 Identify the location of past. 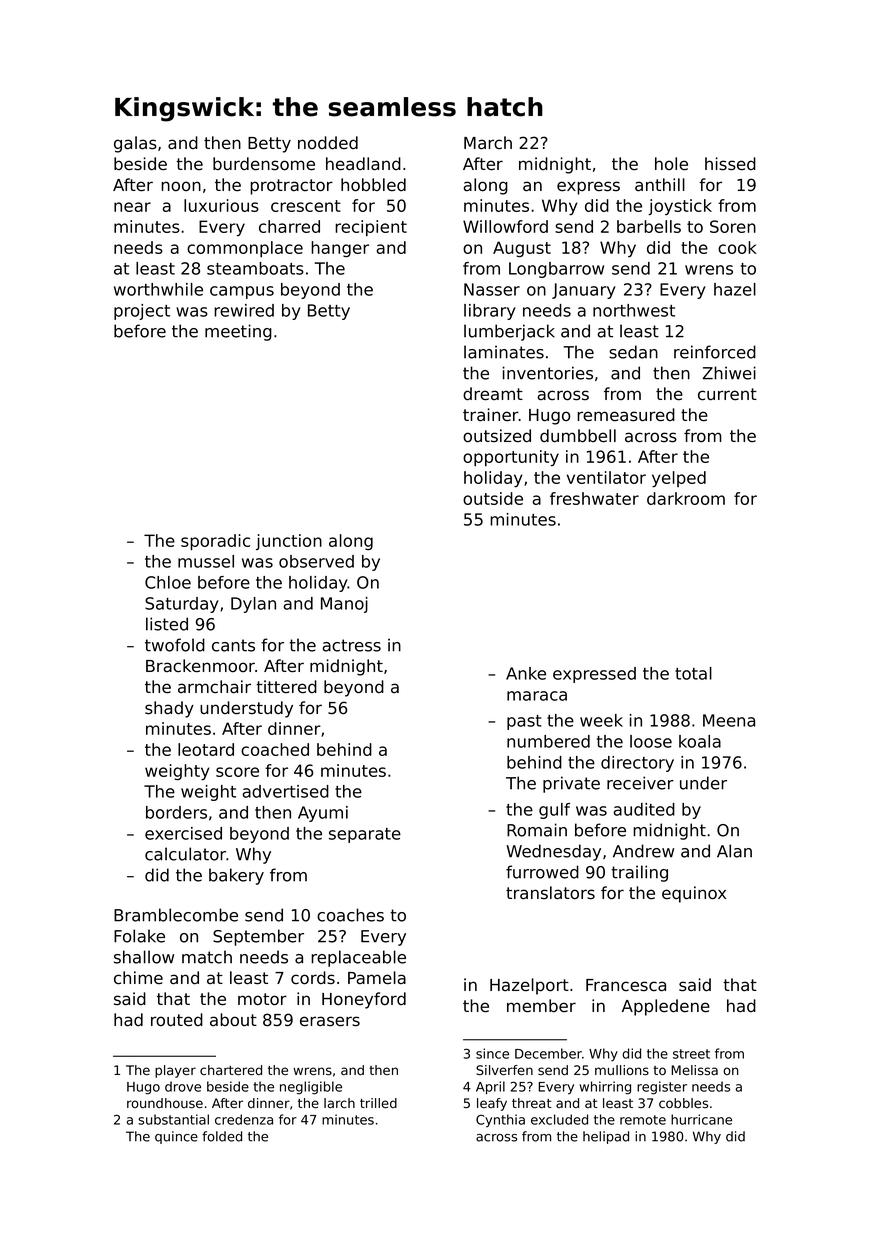
(524, 722).
